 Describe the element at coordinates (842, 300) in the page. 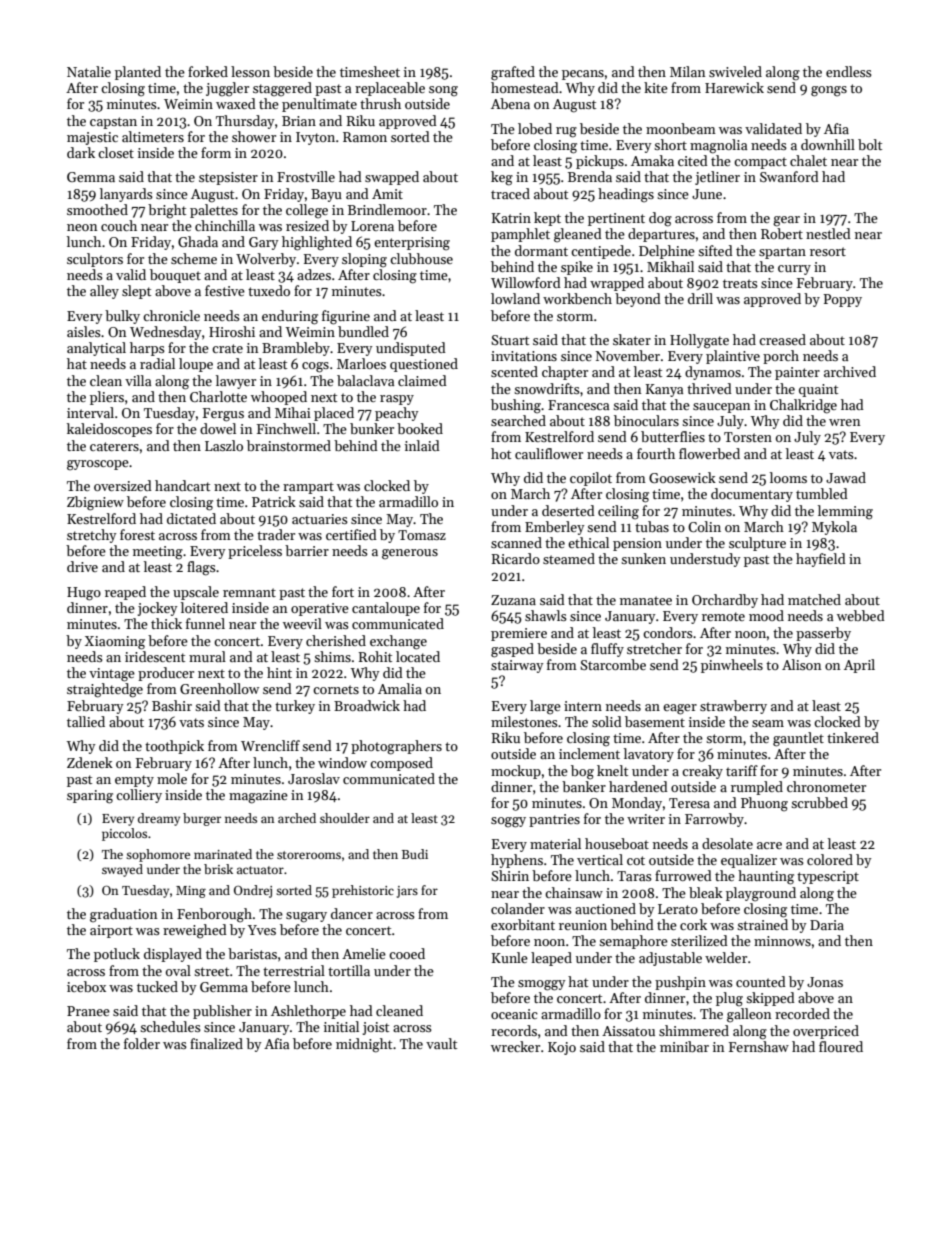

I see `Poppy` at that location.
